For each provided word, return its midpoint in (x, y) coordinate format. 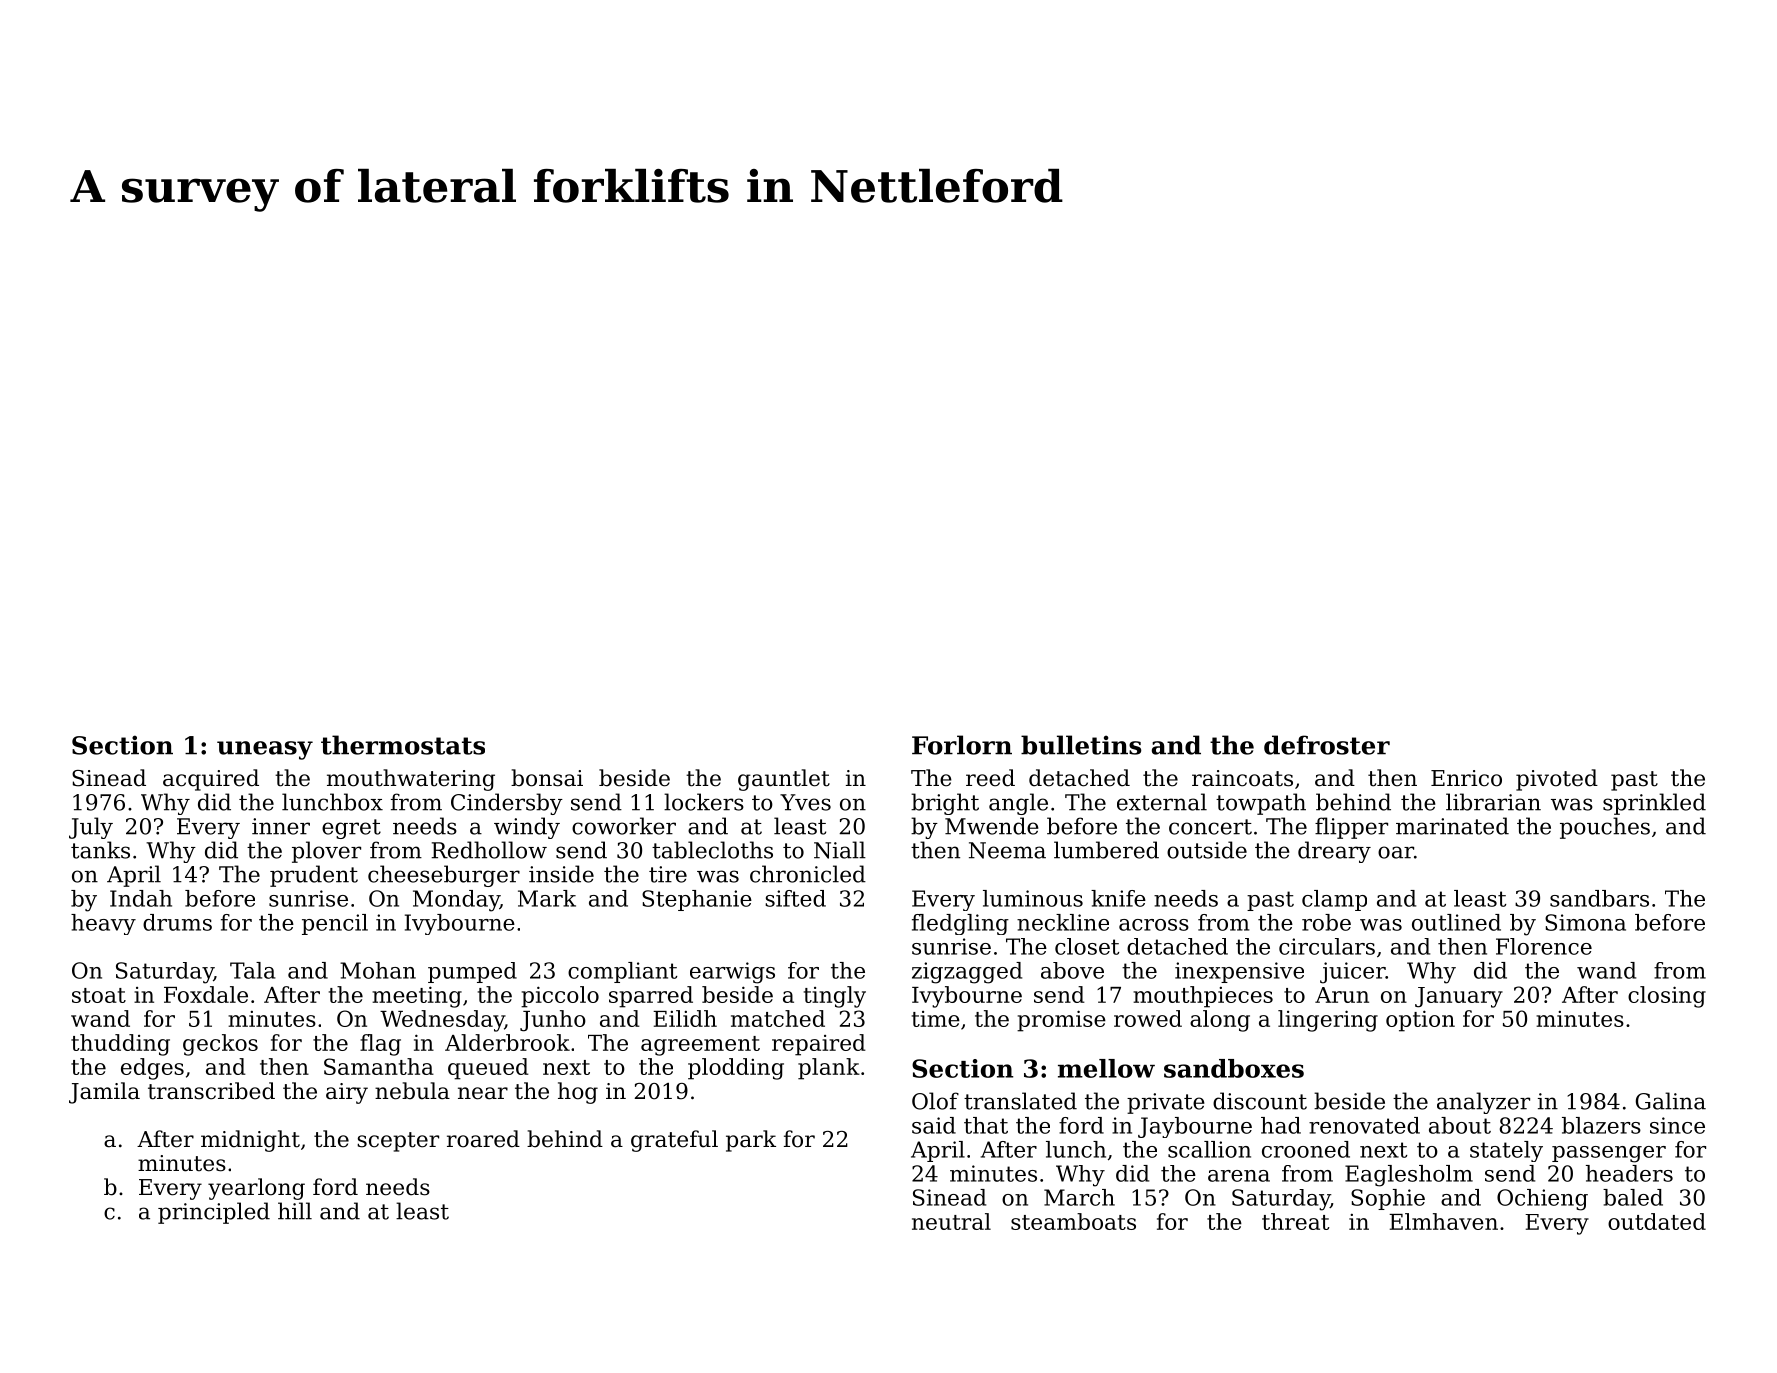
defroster (1327, 745)
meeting (417, 997)
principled (214, 1213)
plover (326, 852)
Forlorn (962, 745)
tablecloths (712, 850)
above (1072, 970)
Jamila (104, 1093)
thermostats (403, 745)
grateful (674, 1141)
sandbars (1599, 898)
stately (1506, 1151)
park (751, 1141)
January (1459, 997)
